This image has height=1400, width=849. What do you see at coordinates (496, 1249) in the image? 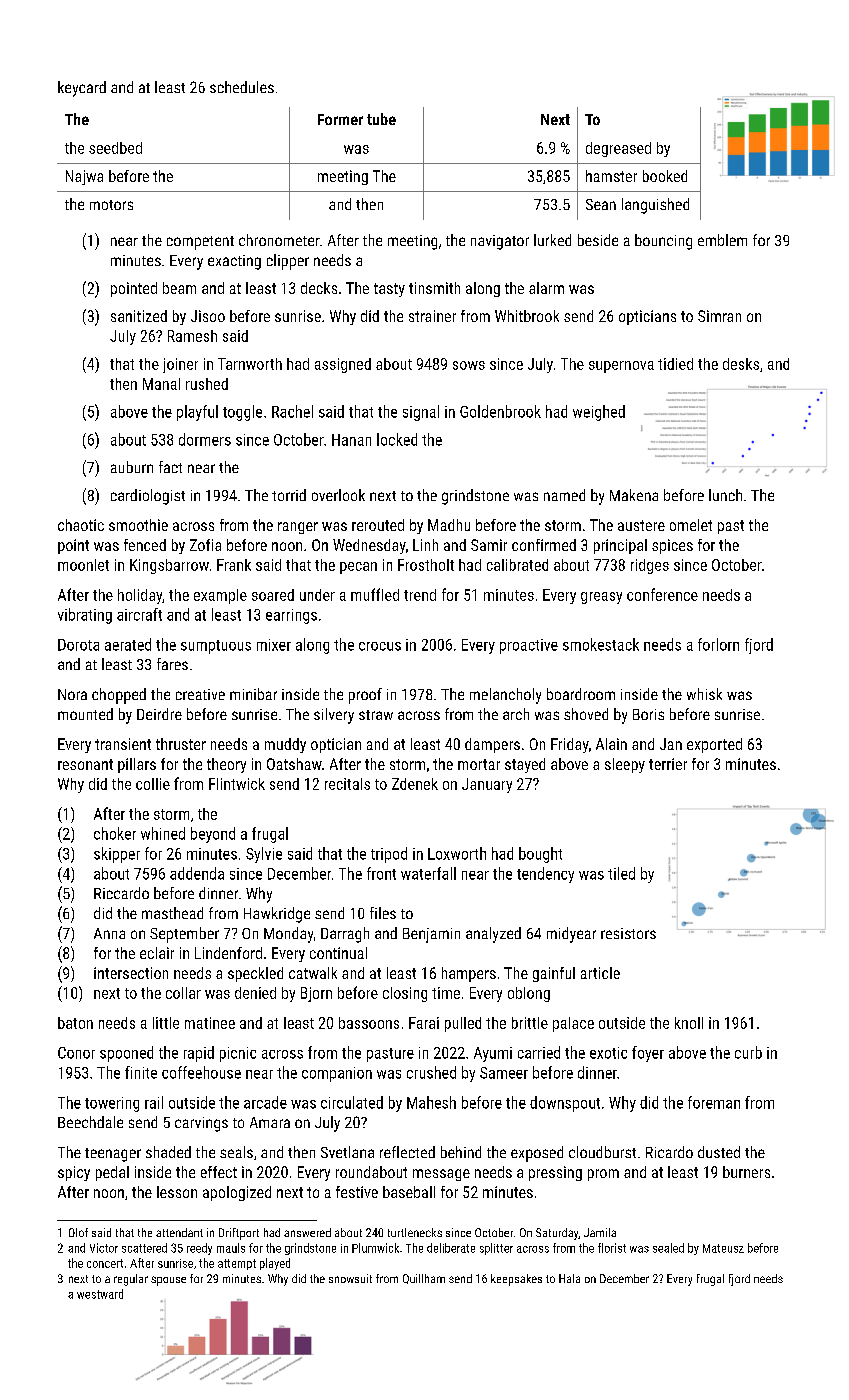
I see `splitter` at bounding box center [496, 1249].
